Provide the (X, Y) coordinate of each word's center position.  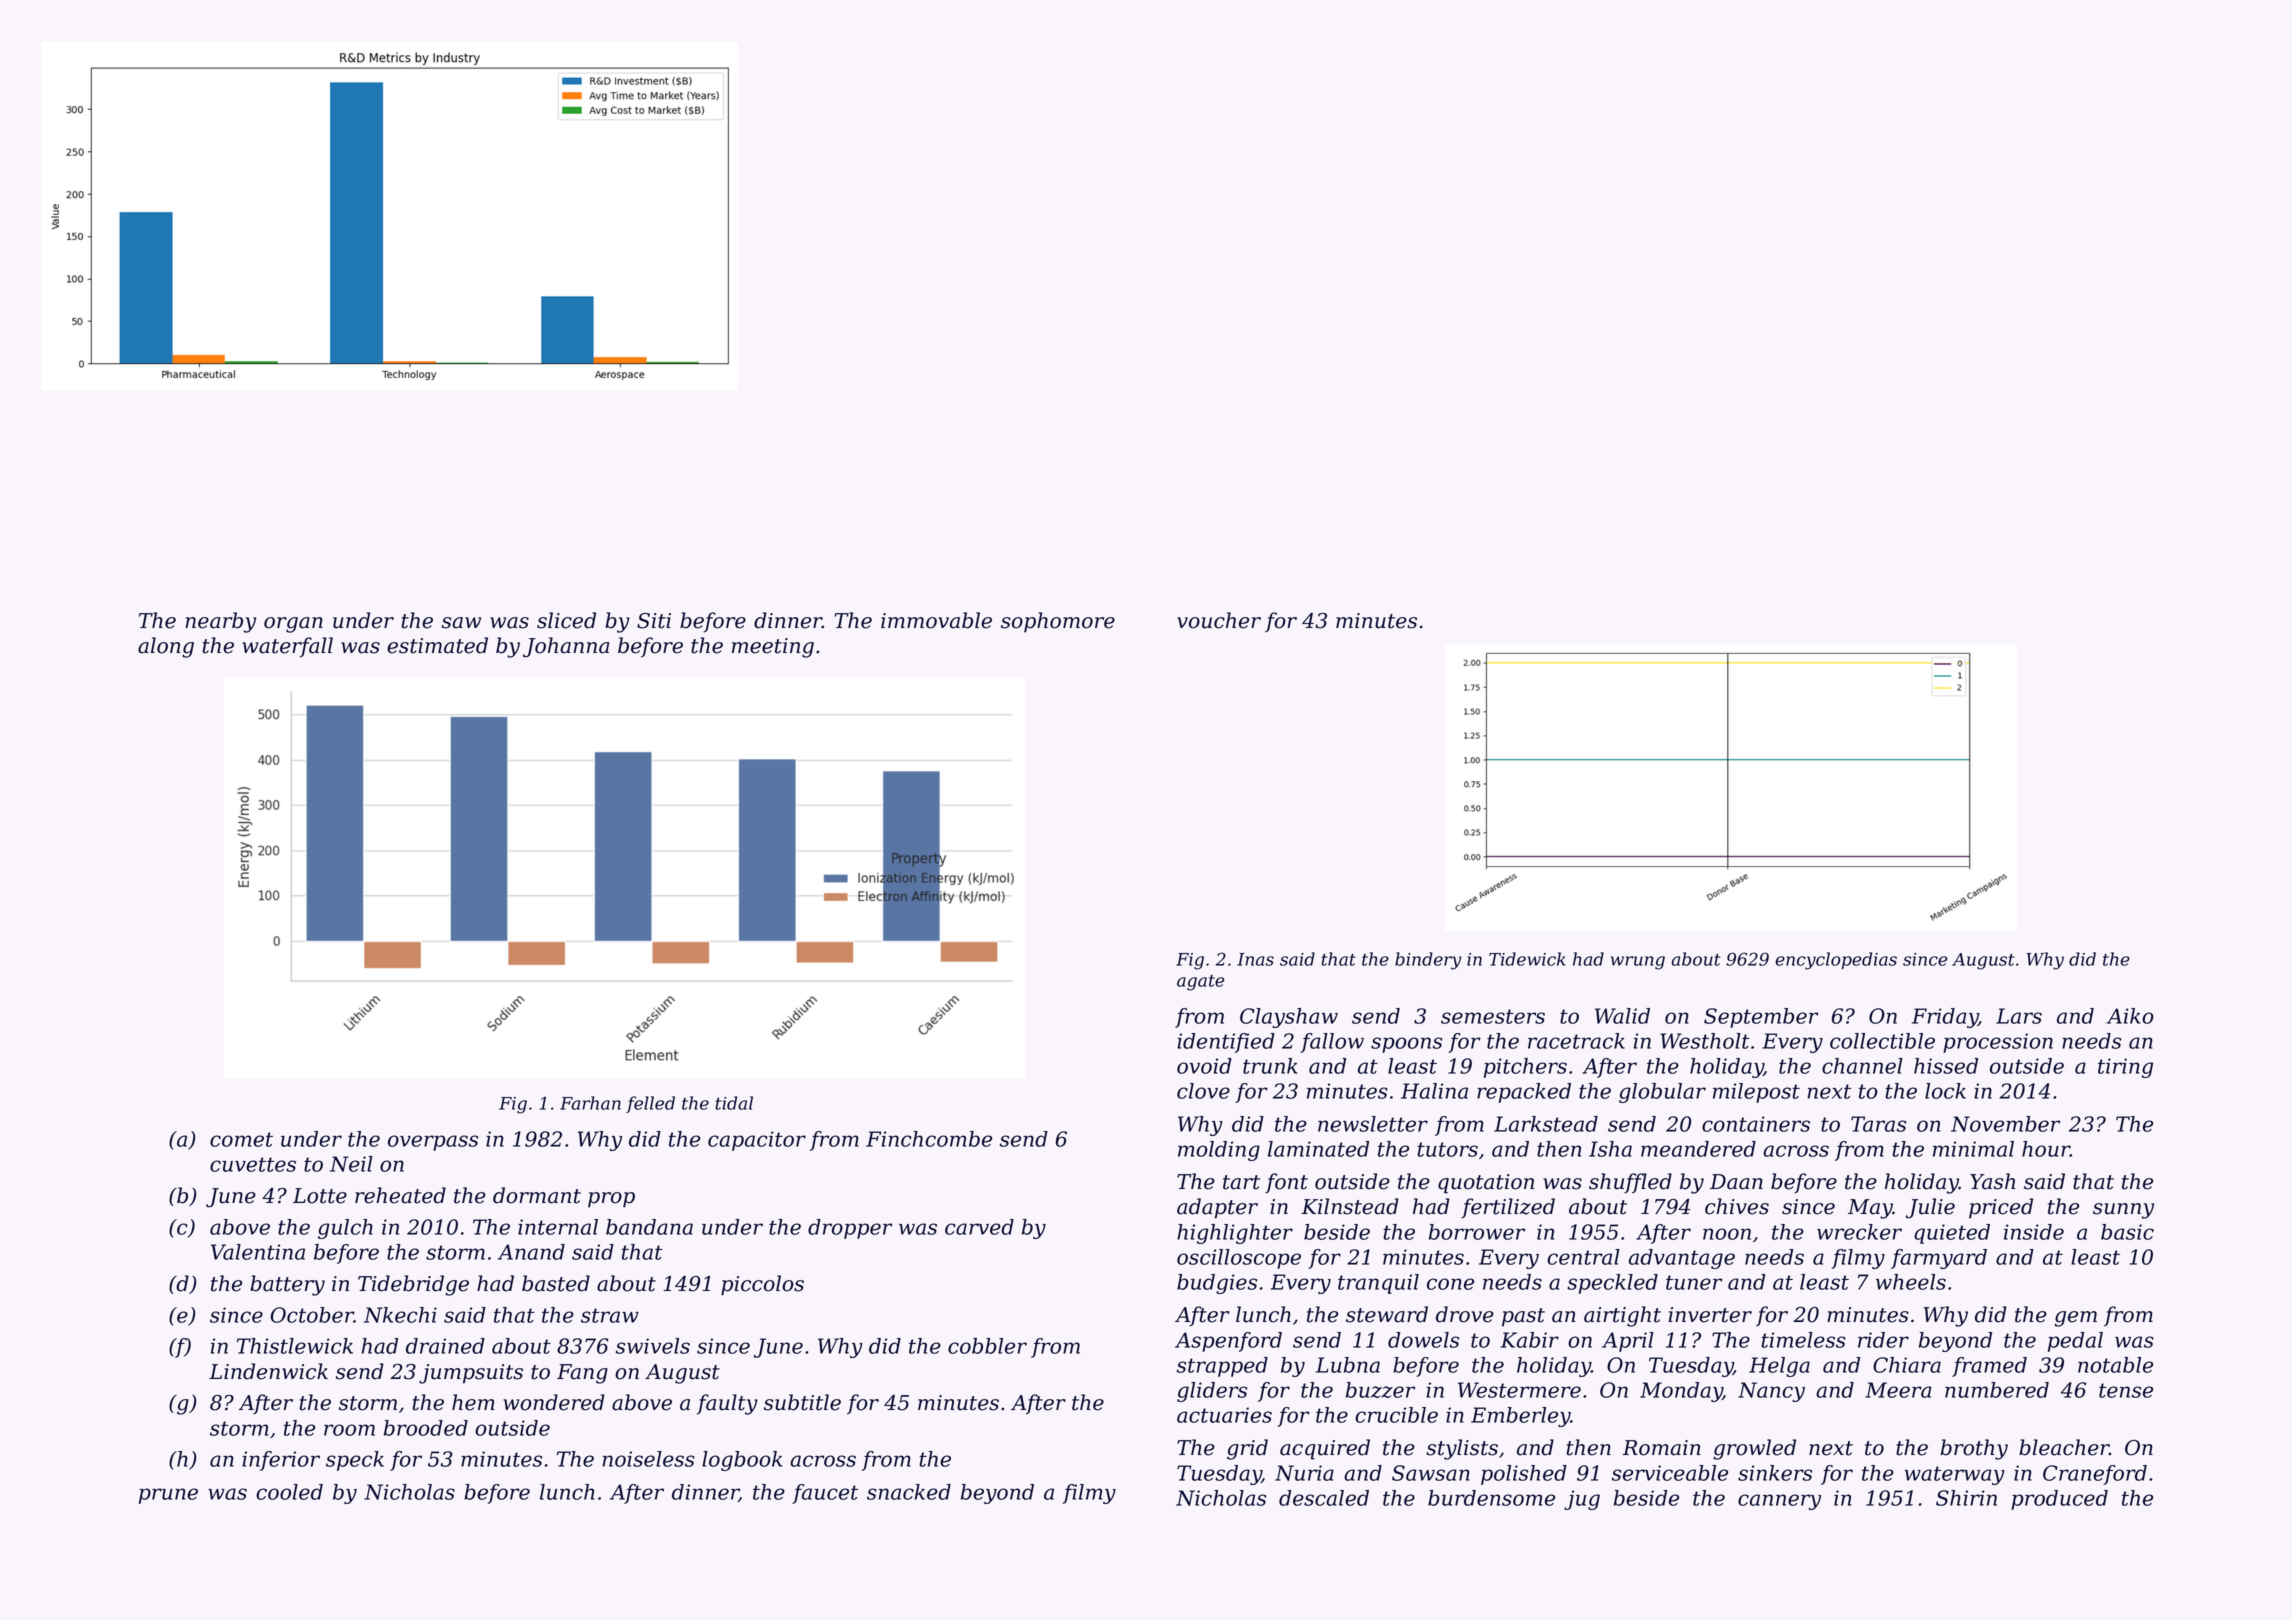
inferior (281, 1461)
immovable (936, 620)
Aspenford (1228, 1342)
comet (241, 1139)
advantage (1682, 1259)
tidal (734, 1103)
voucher (1219, 620)
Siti (654, 621)
